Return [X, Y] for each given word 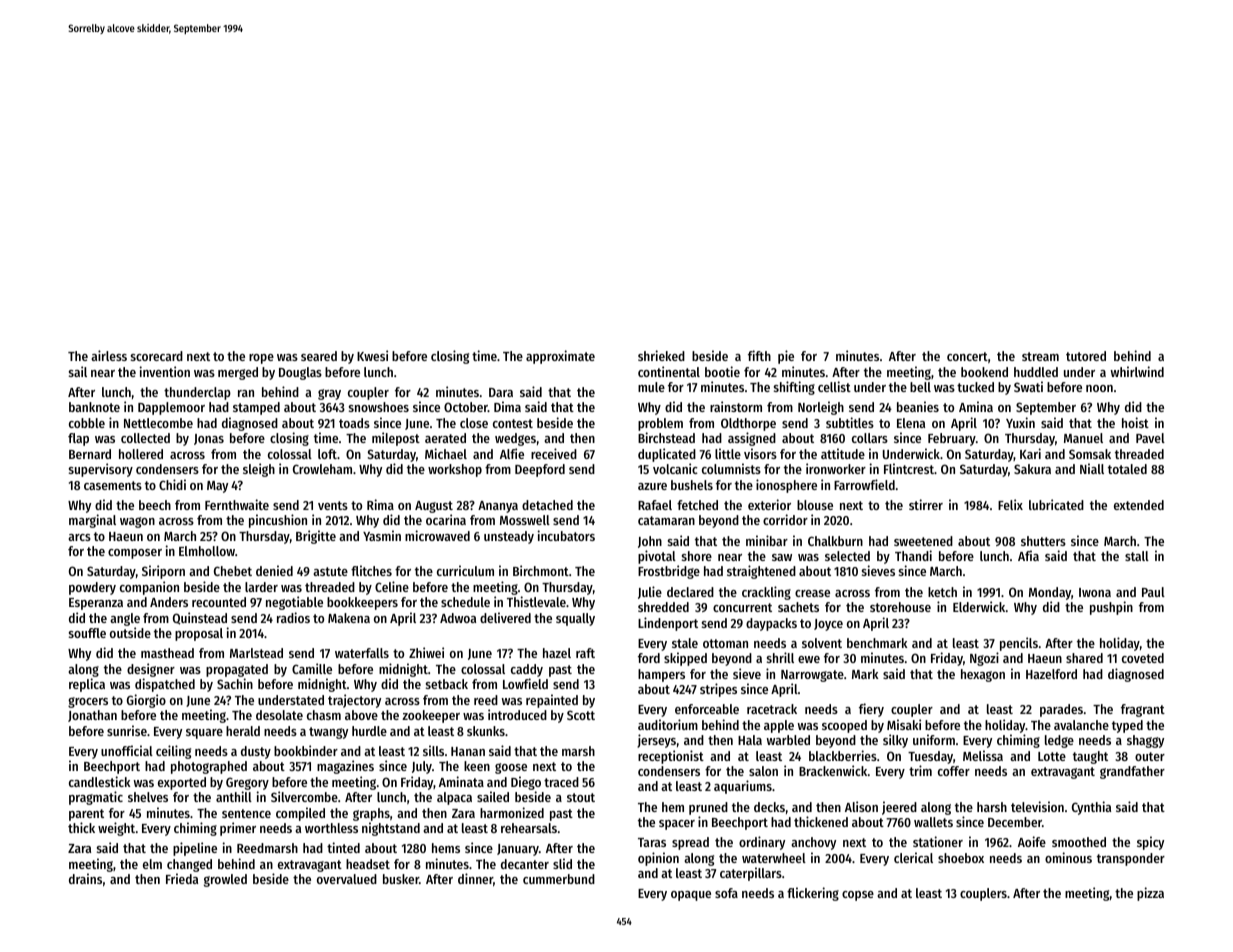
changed [189, 865]
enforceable [707, 709]
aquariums [743, 787]
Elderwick [979, 606]
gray [329, 394]
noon [1099, 388]
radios [293, 617]
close [474, 423]
